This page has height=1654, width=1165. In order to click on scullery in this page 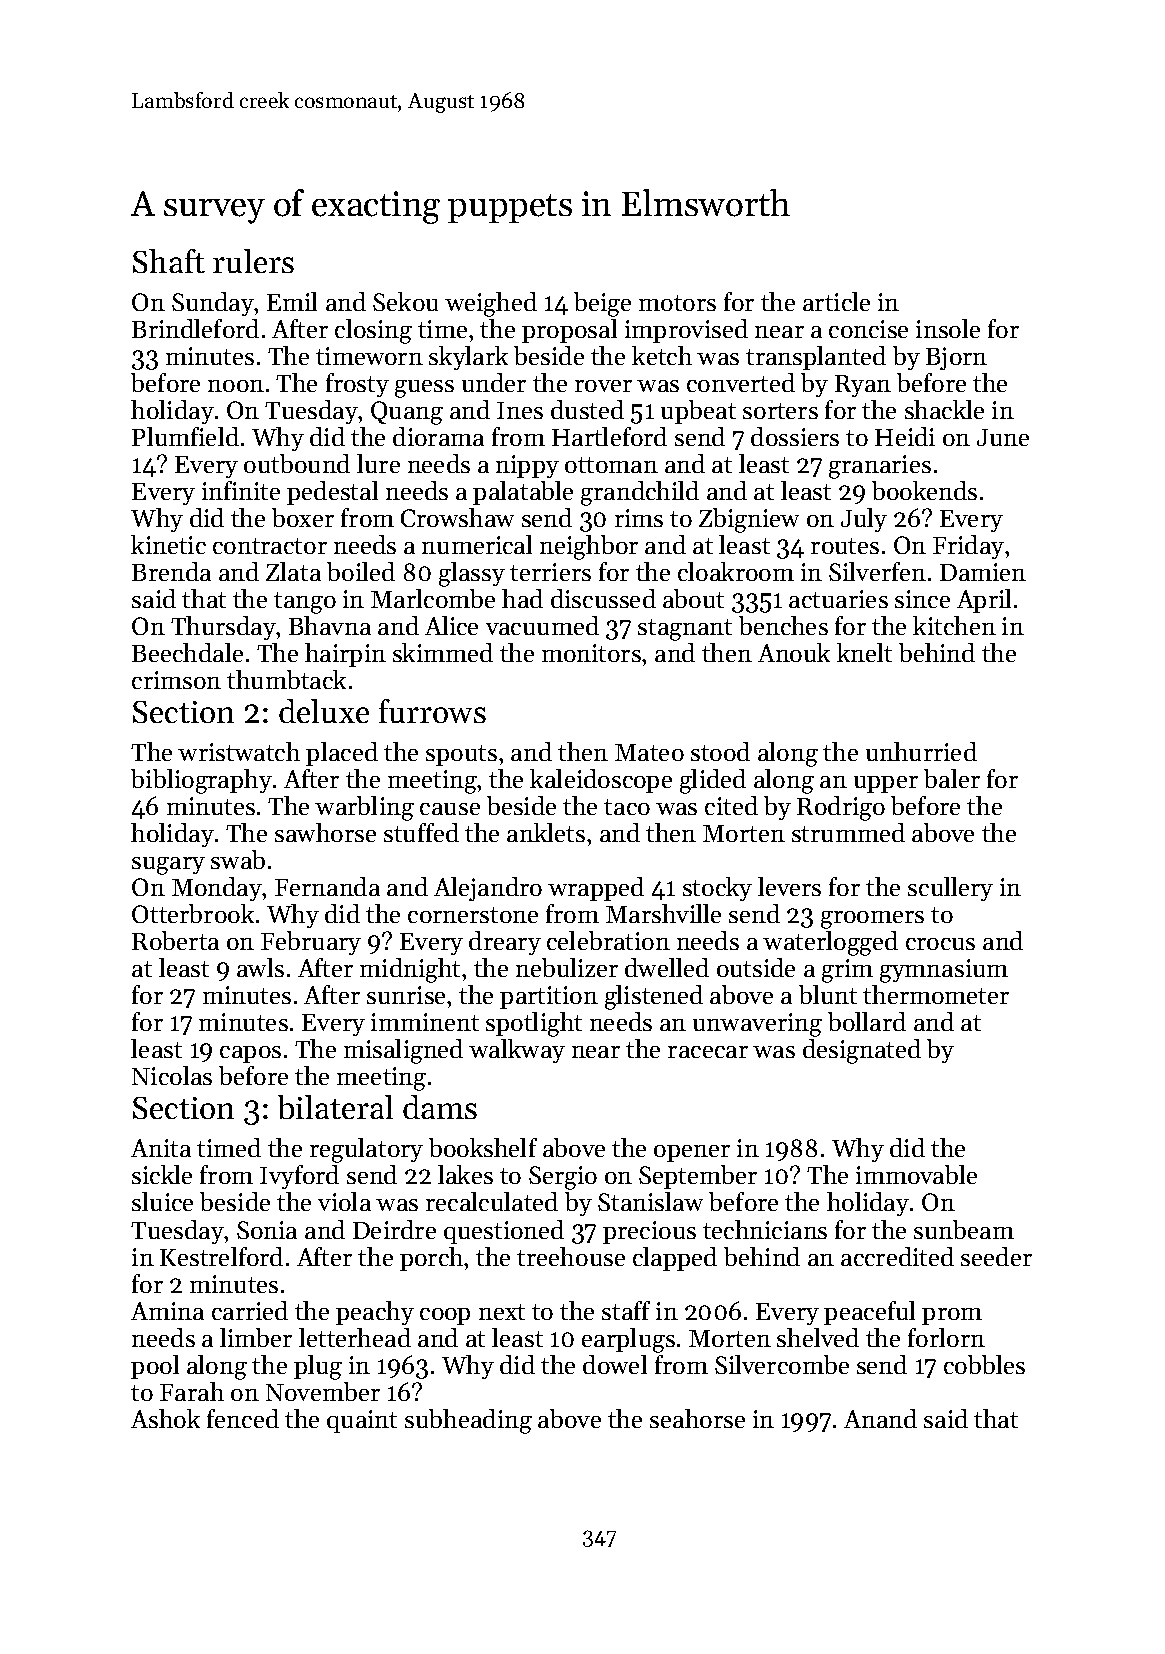, I will do `click(950, 889)`.
